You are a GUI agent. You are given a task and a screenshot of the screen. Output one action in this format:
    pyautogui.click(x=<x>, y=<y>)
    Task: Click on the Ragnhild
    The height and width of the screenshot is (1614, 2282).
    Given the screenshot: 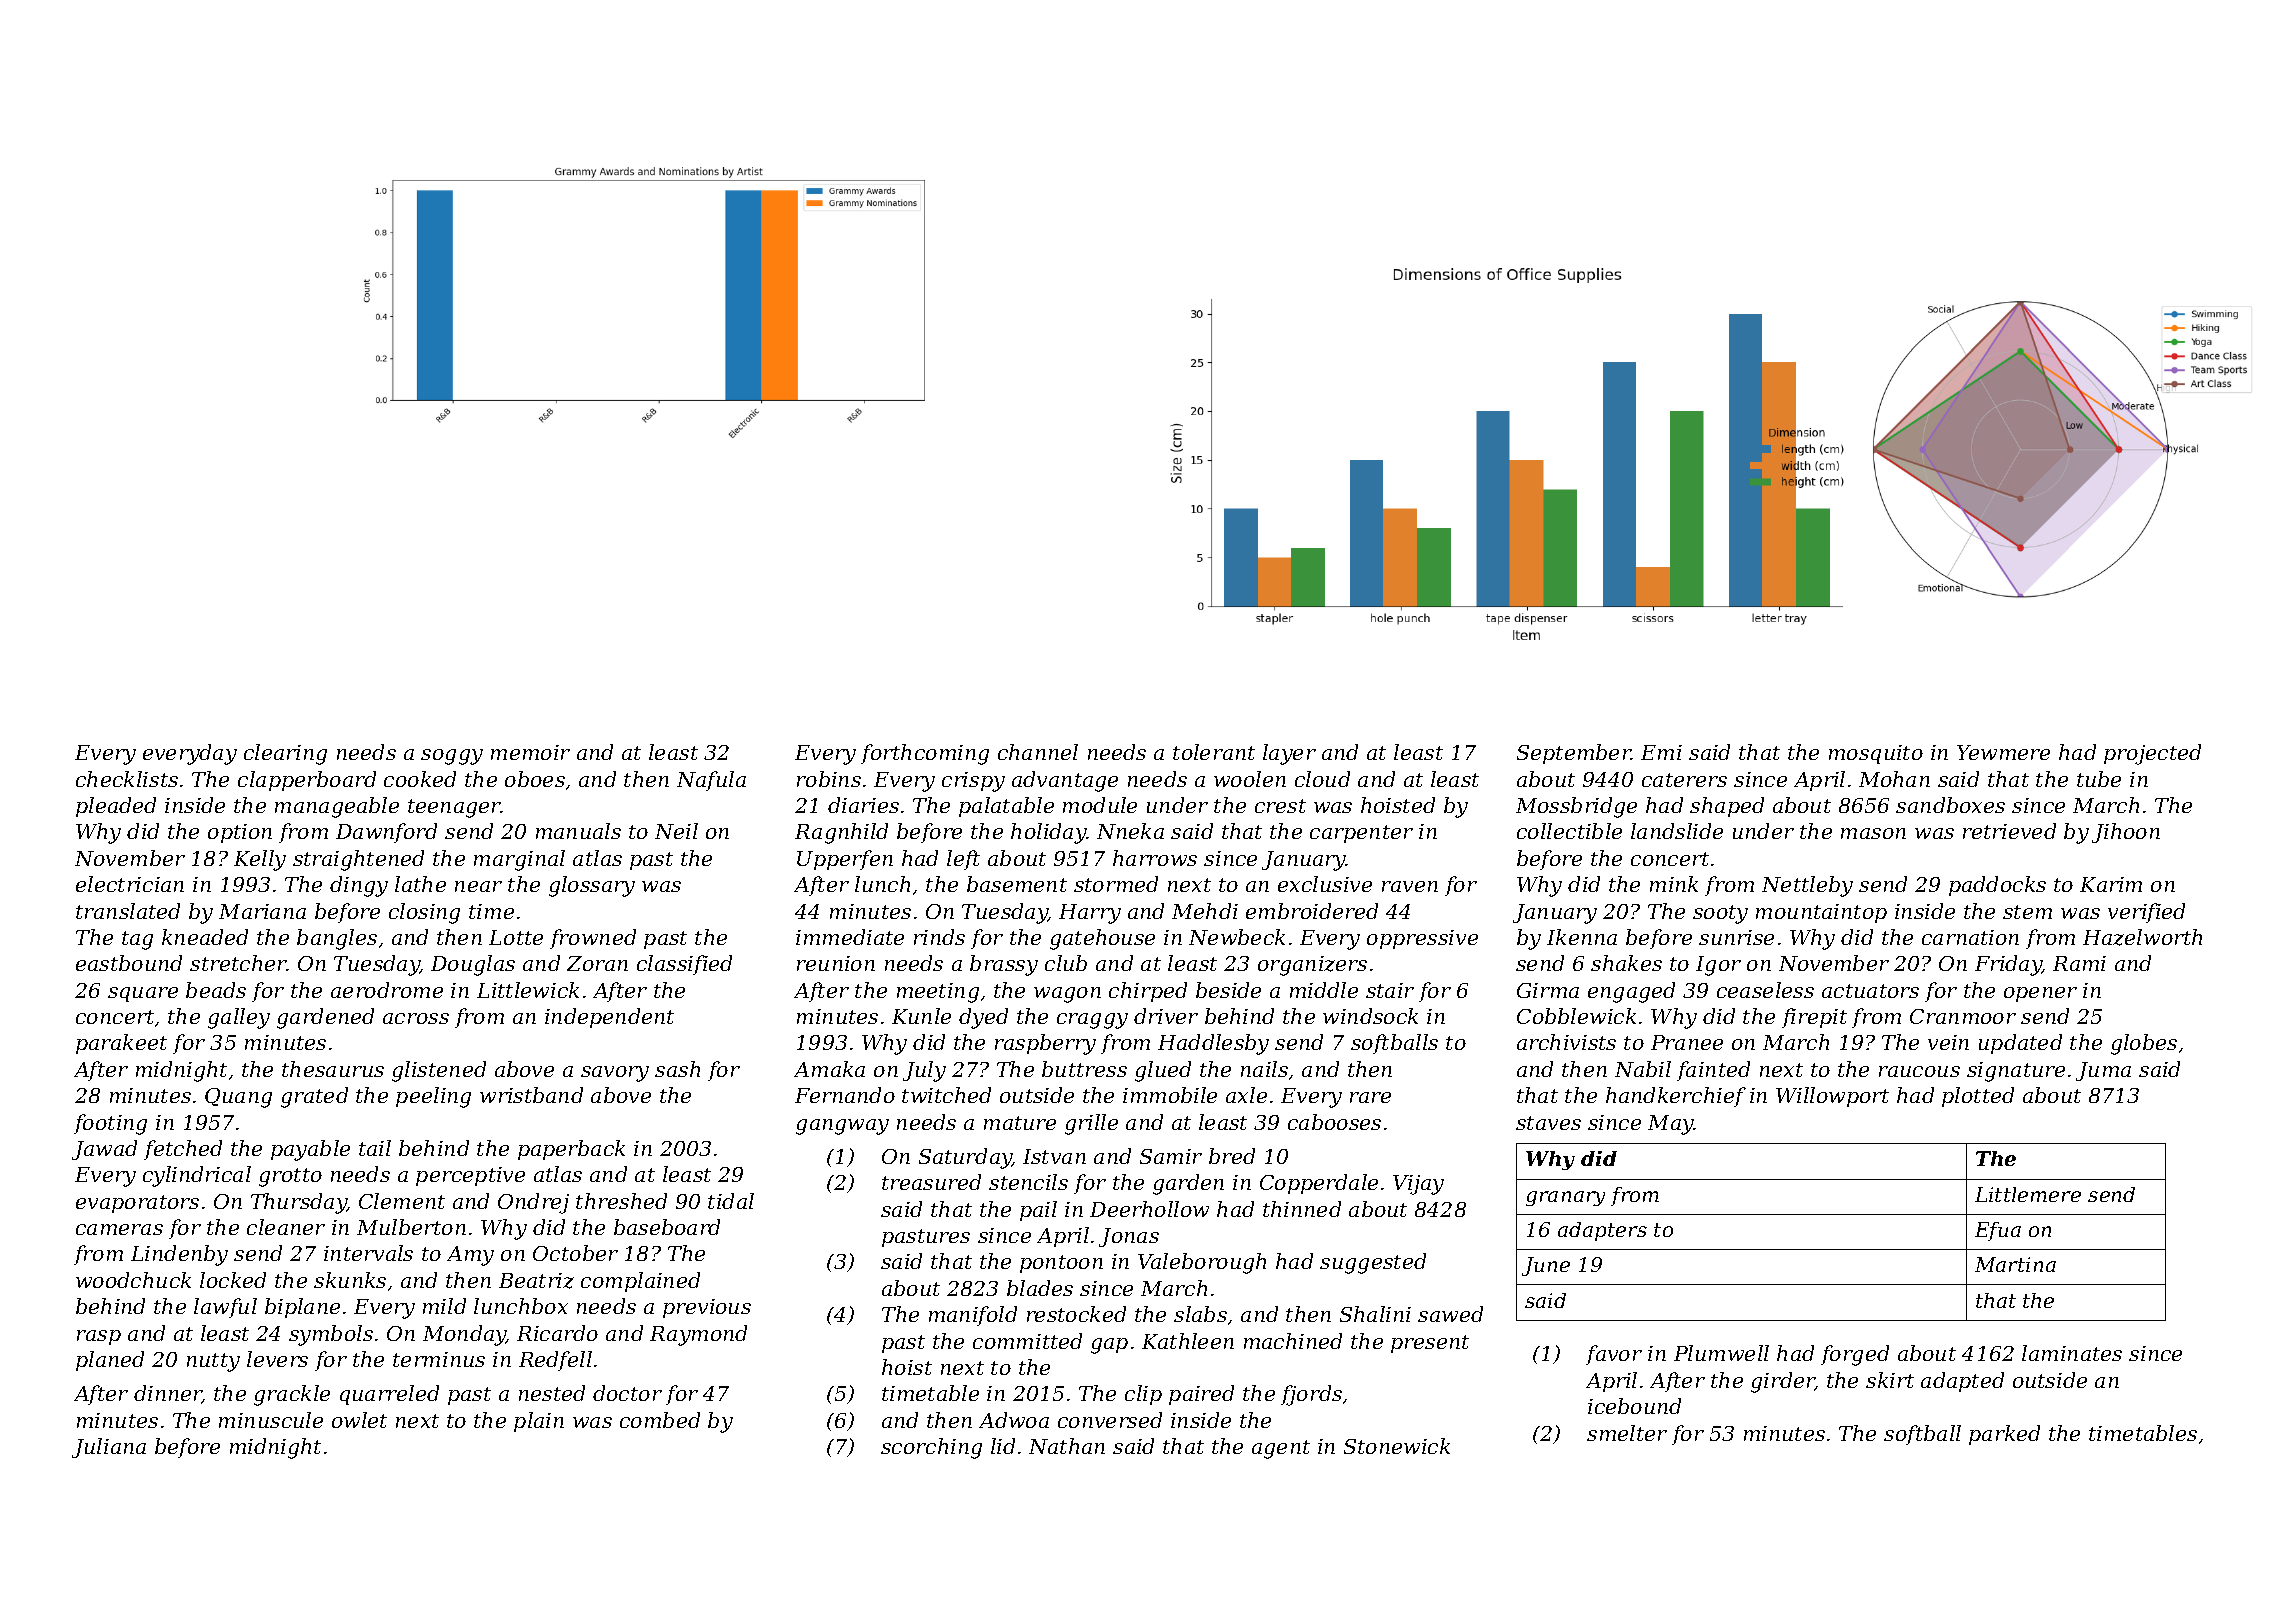 What is the action you would take?
    pyautogui.click(x=841, y=833)
